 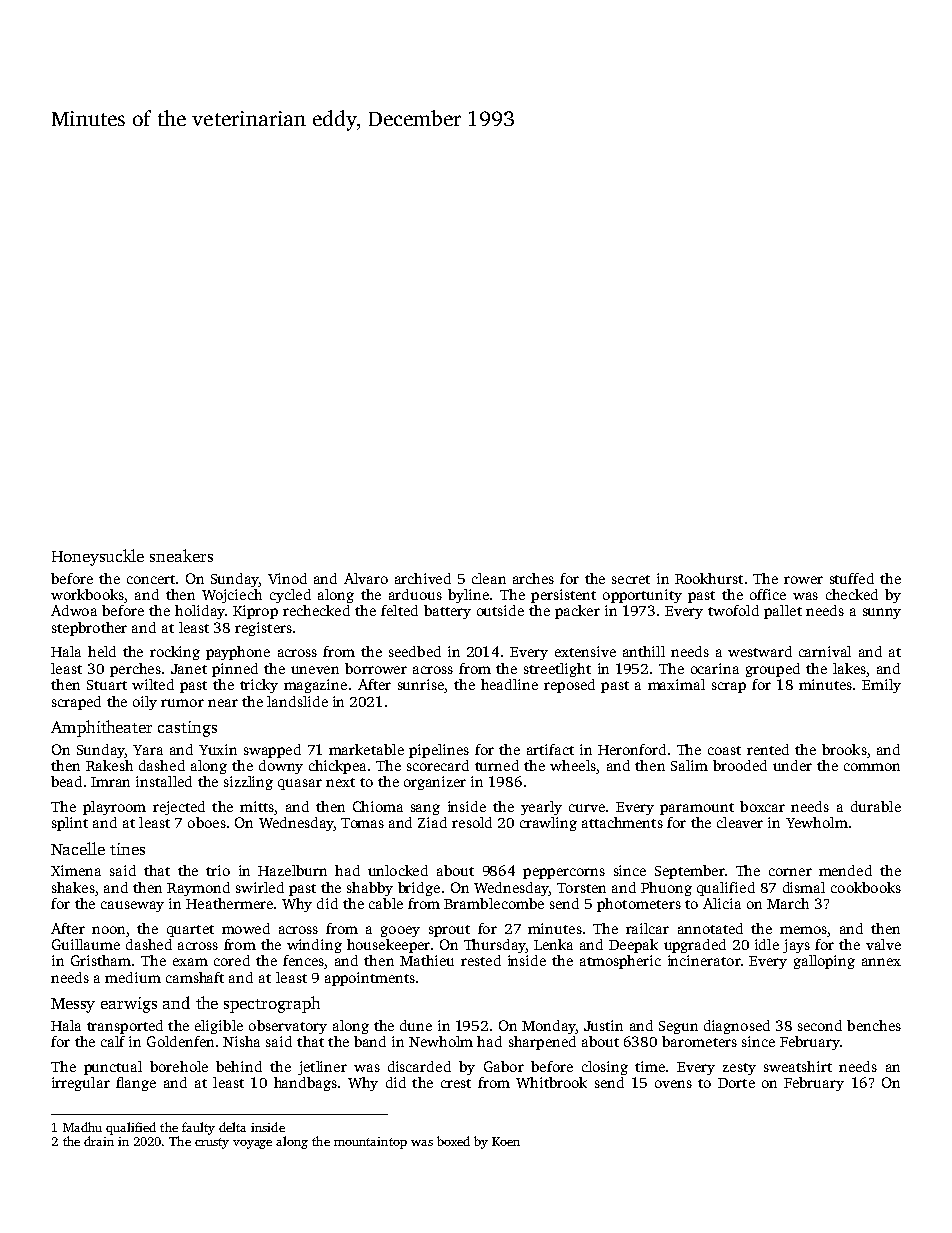 What do you see at coordinates (81, 1084) in the page?
I see `irregular` at bounding box center [81, 1084].
